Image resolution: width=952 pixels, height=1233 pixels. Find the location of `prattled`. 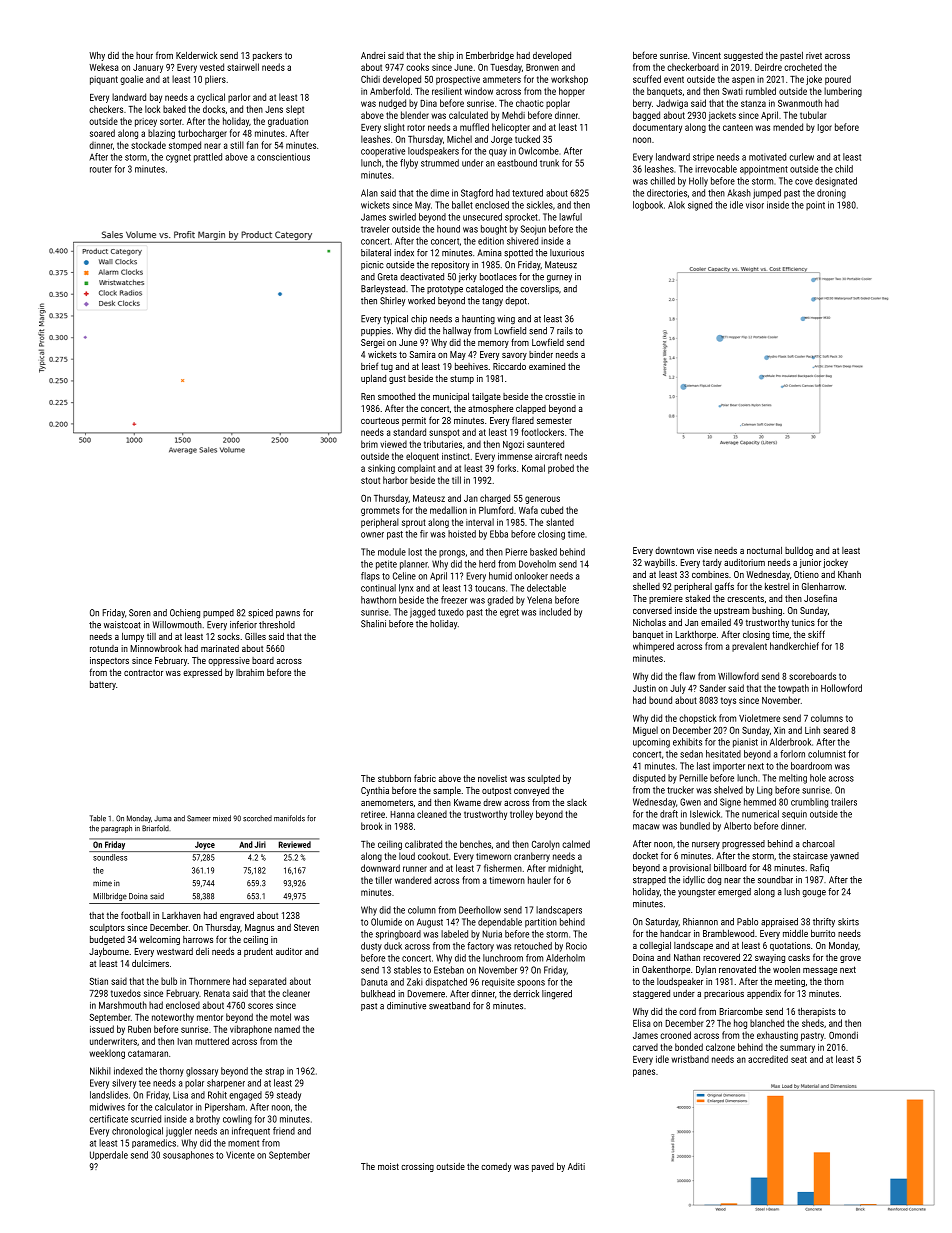

prattled is located at coordinates (208, 158).
